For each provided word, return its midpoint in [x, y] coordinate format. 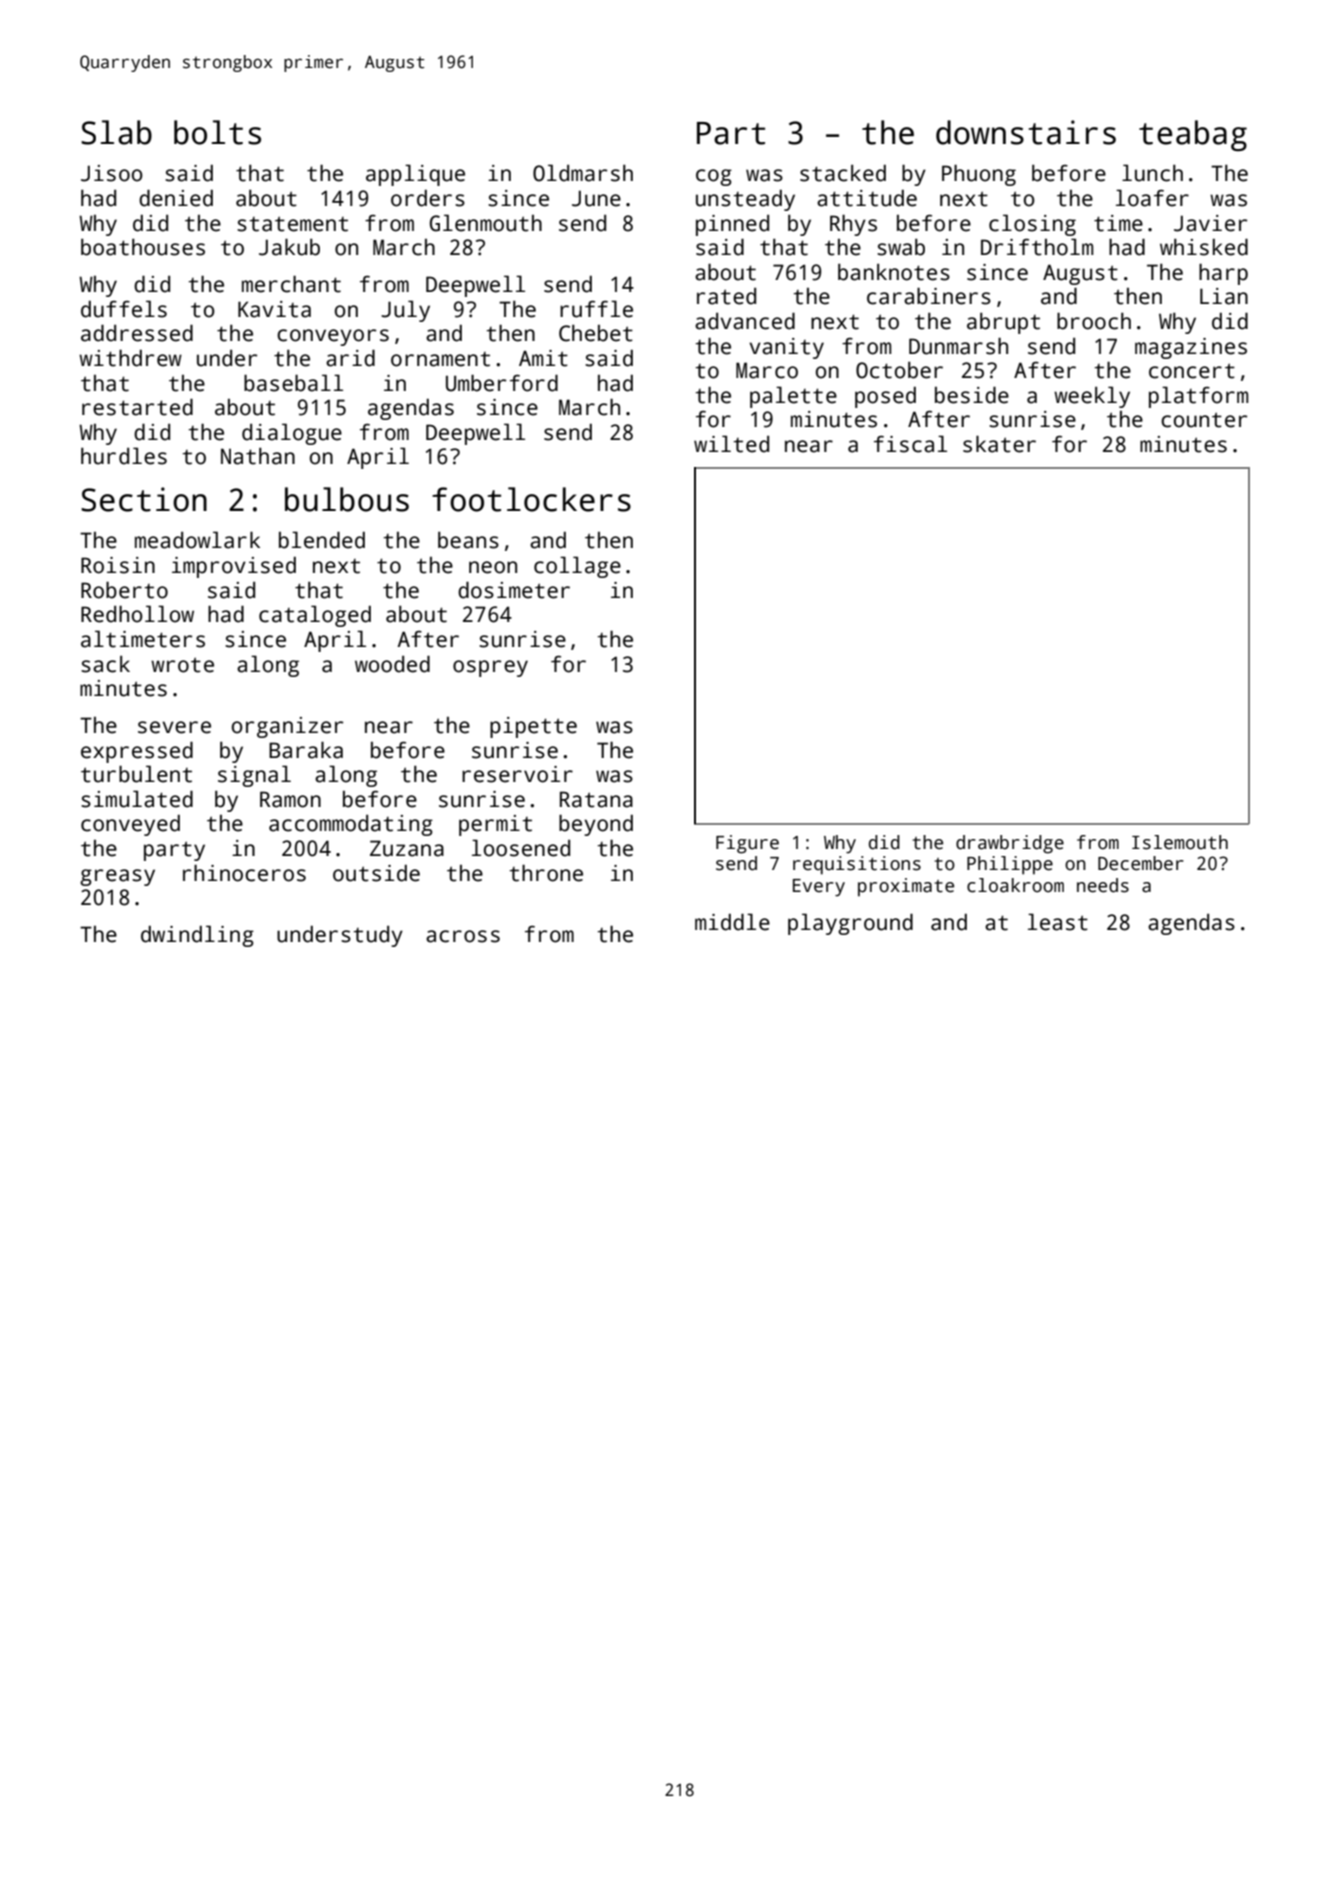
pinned [732, 225]
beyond [596, 825]
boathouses [143, 247]
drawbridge [1010, 844]
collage [577, 567]
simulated [137, 799]
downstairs [1026, 132]
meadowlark [197, 540]
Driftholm [1037, 247]
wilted [731, 444]
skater [999, 444]
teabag [1193, 135]
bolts [217, 132]
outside [376, 873]
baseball [293, 383]
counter [1204, 420]
